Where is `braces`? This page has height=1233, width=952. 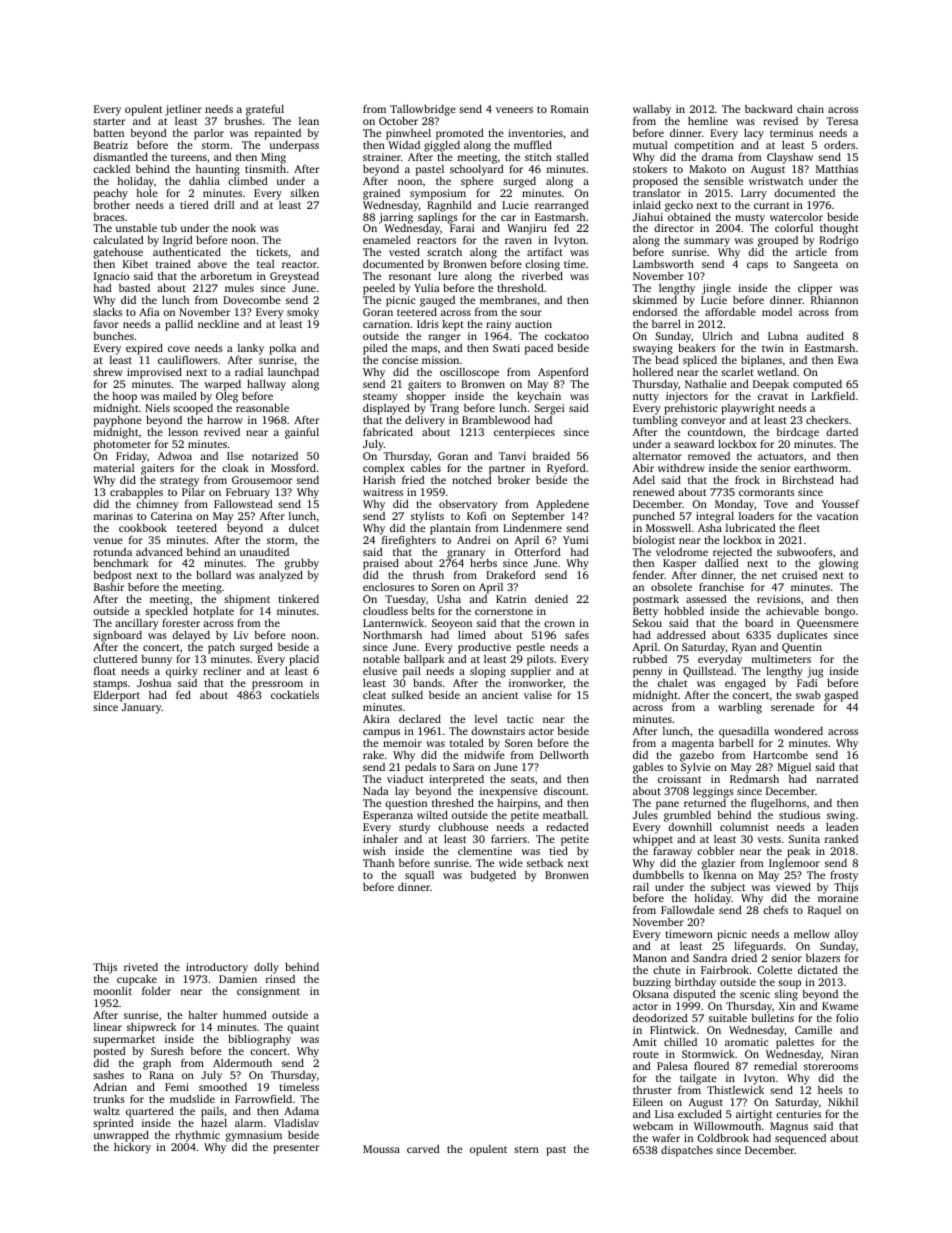 braces is located at coordinates (109, 217).
